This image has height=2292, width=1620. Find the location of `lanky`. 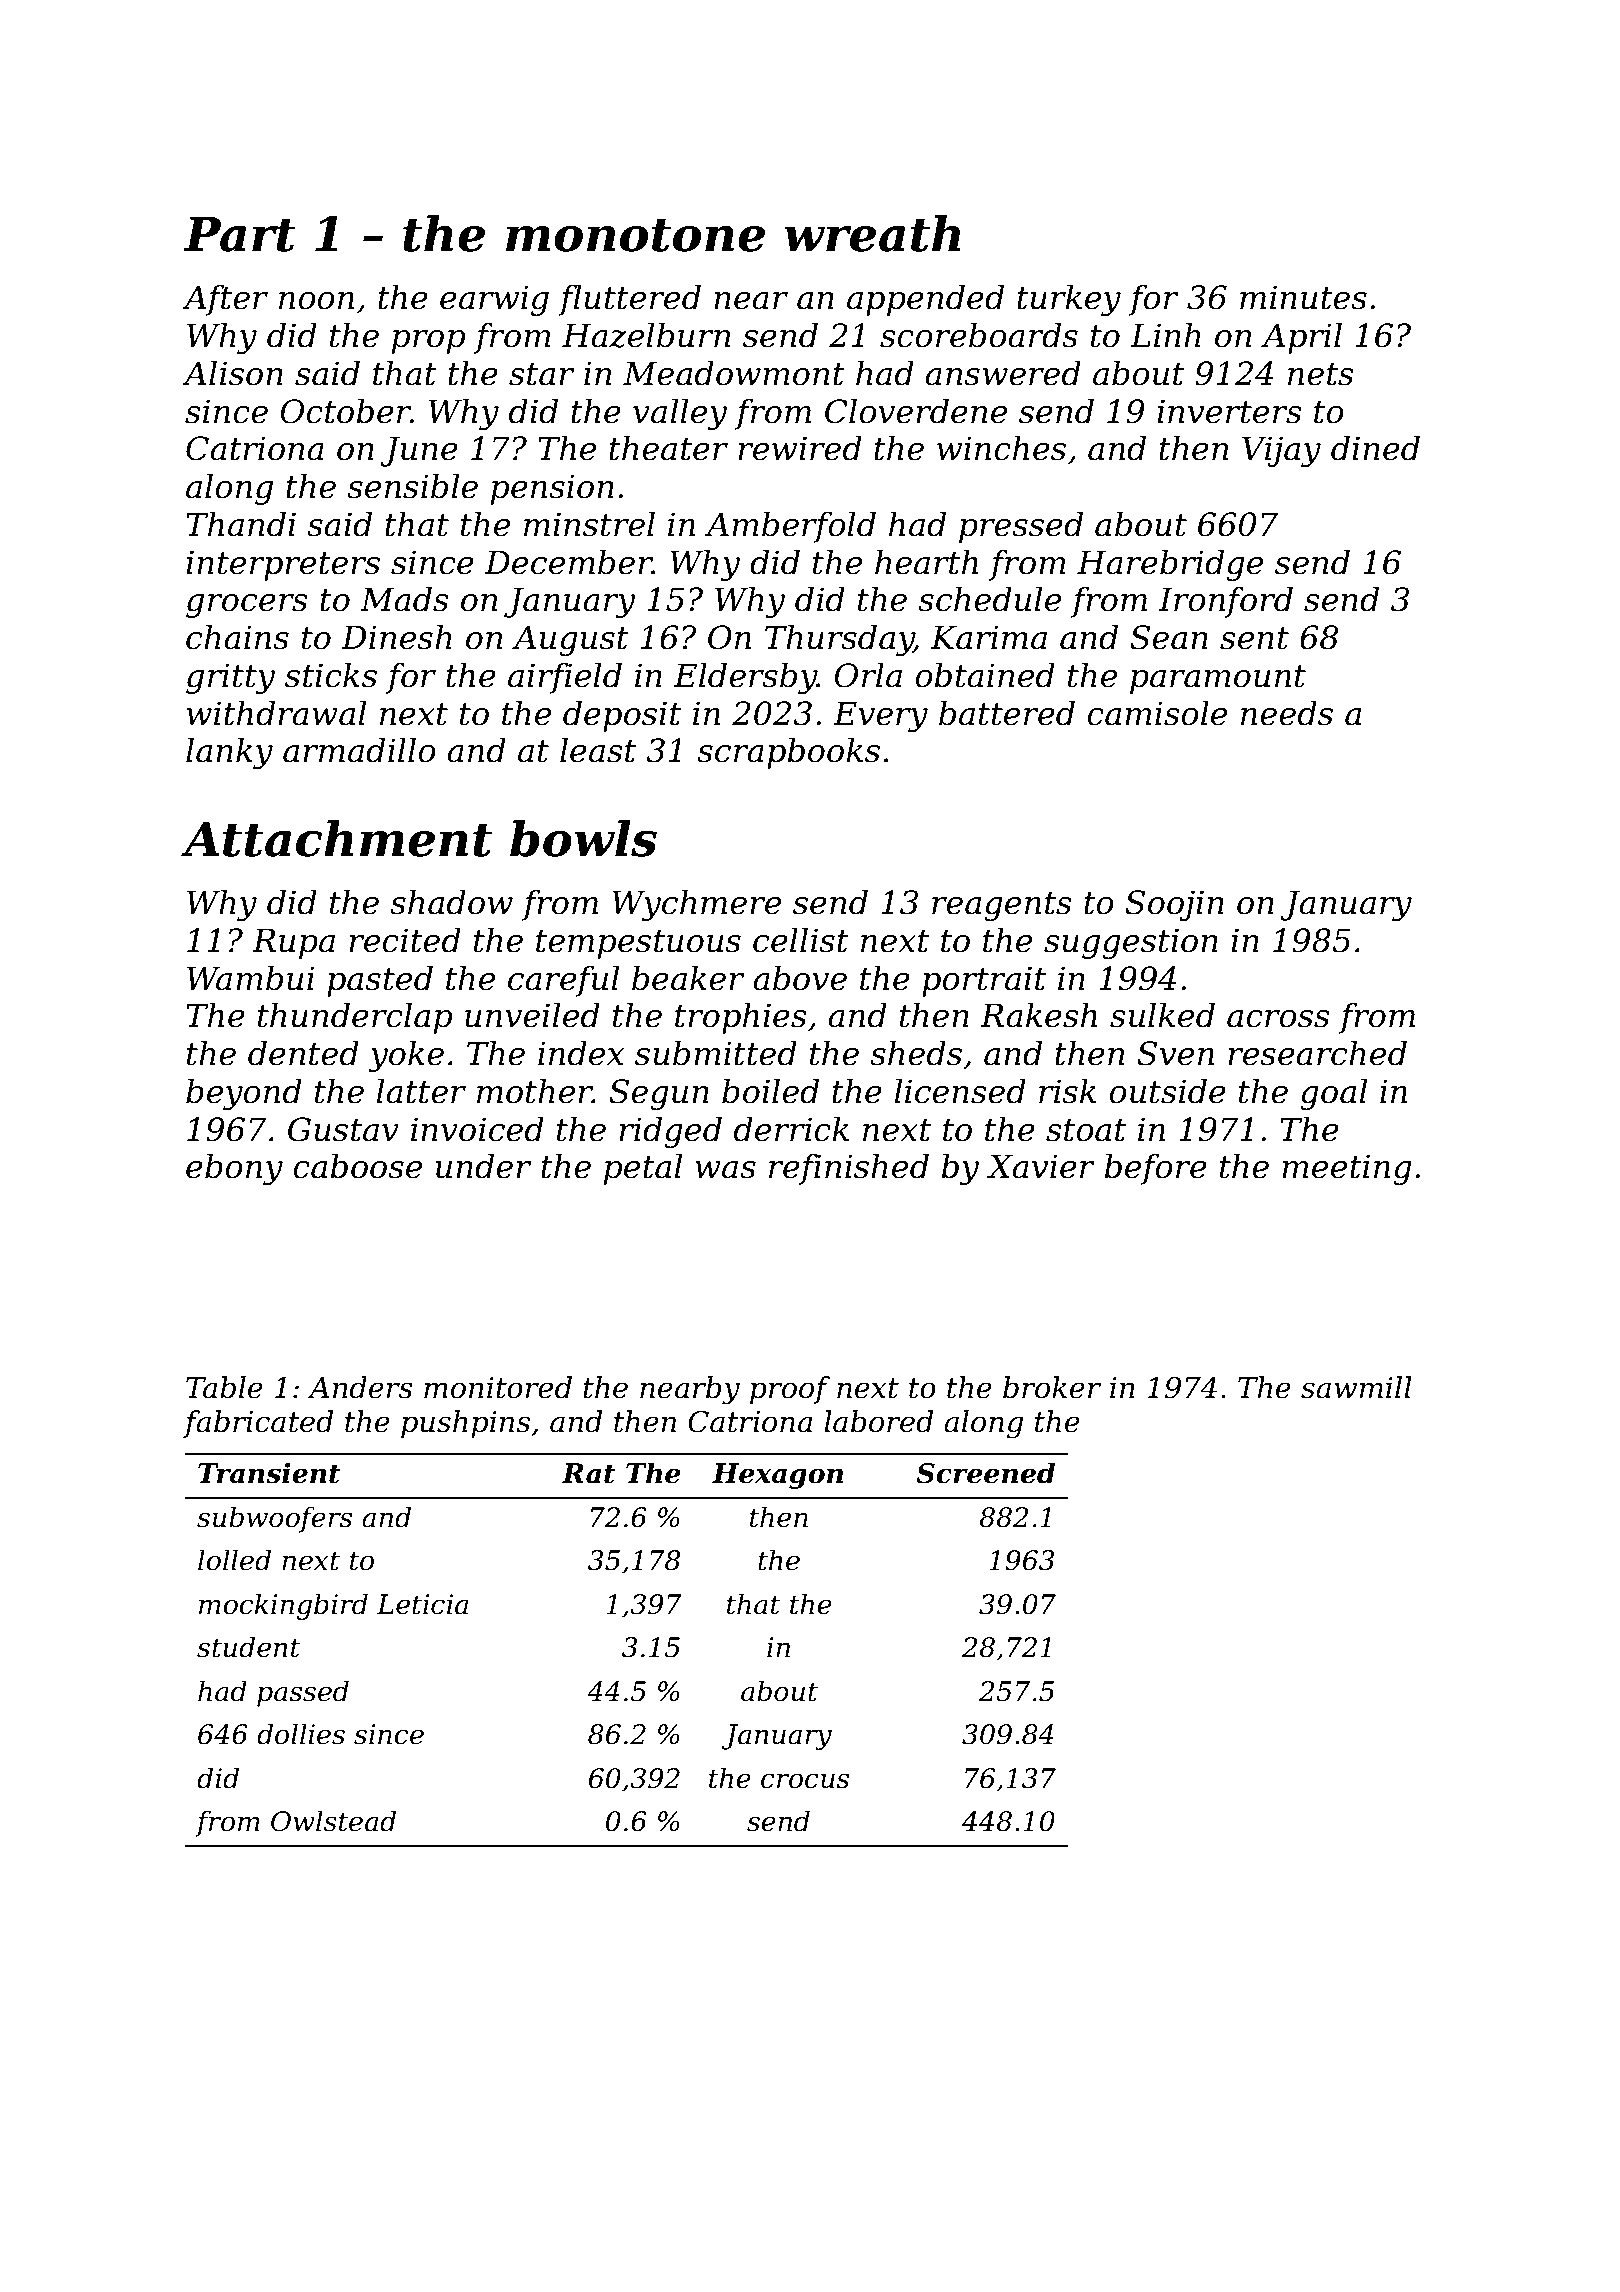

lanky is located at coordinates (229, 753).
